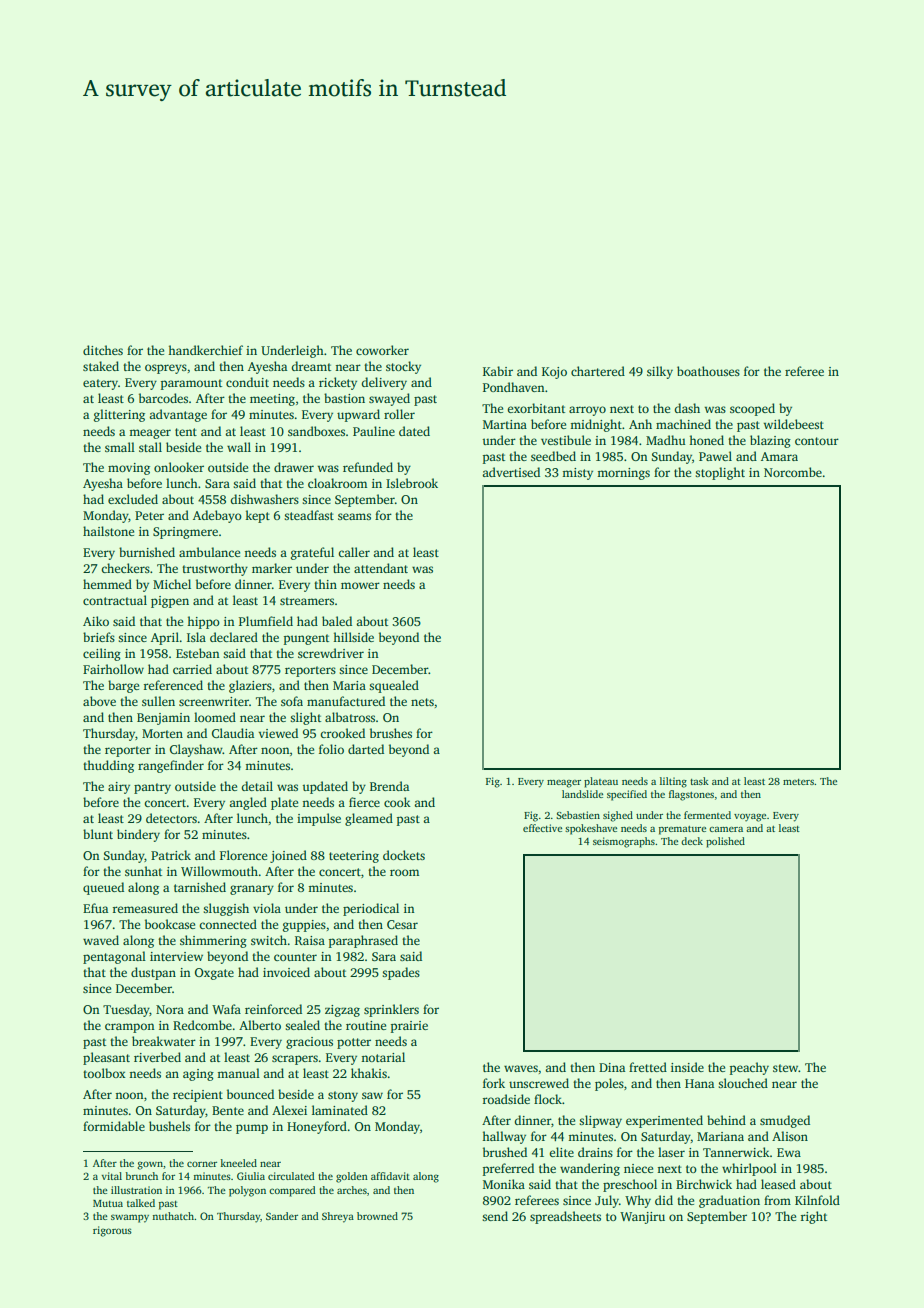 The width and height of the page is (924, 1308). What do you see at coordinates (368, 467) in the page?
I see `refunded` at bounding box center [368, 467].
